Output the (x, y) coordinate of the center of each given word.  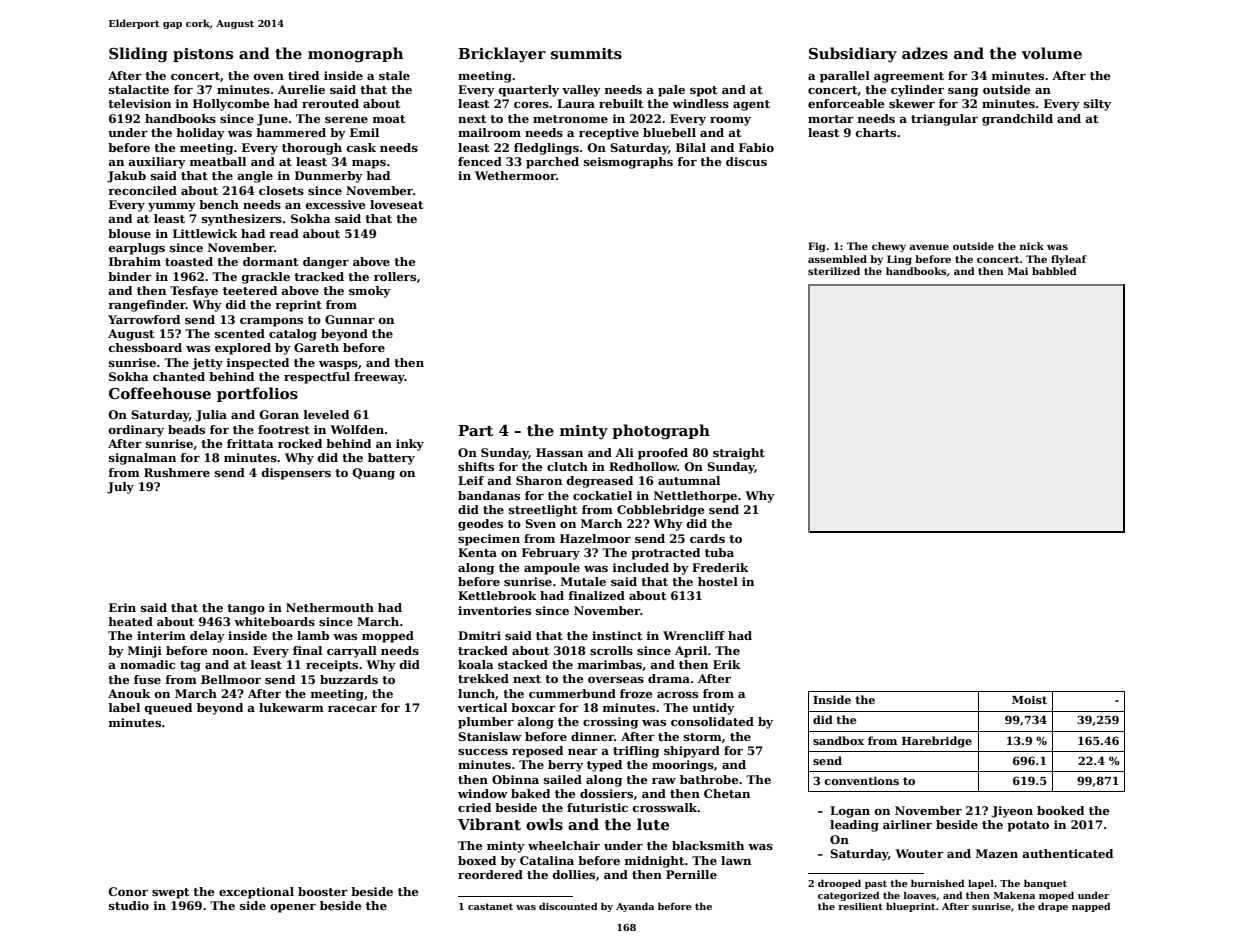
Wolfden (357, 429)
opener (293, 908)
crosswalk (665, 807)
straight (739, 454)
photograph (661, 432)
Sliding (138, 55)
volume (1052, 53)
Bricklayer (502, 55)
